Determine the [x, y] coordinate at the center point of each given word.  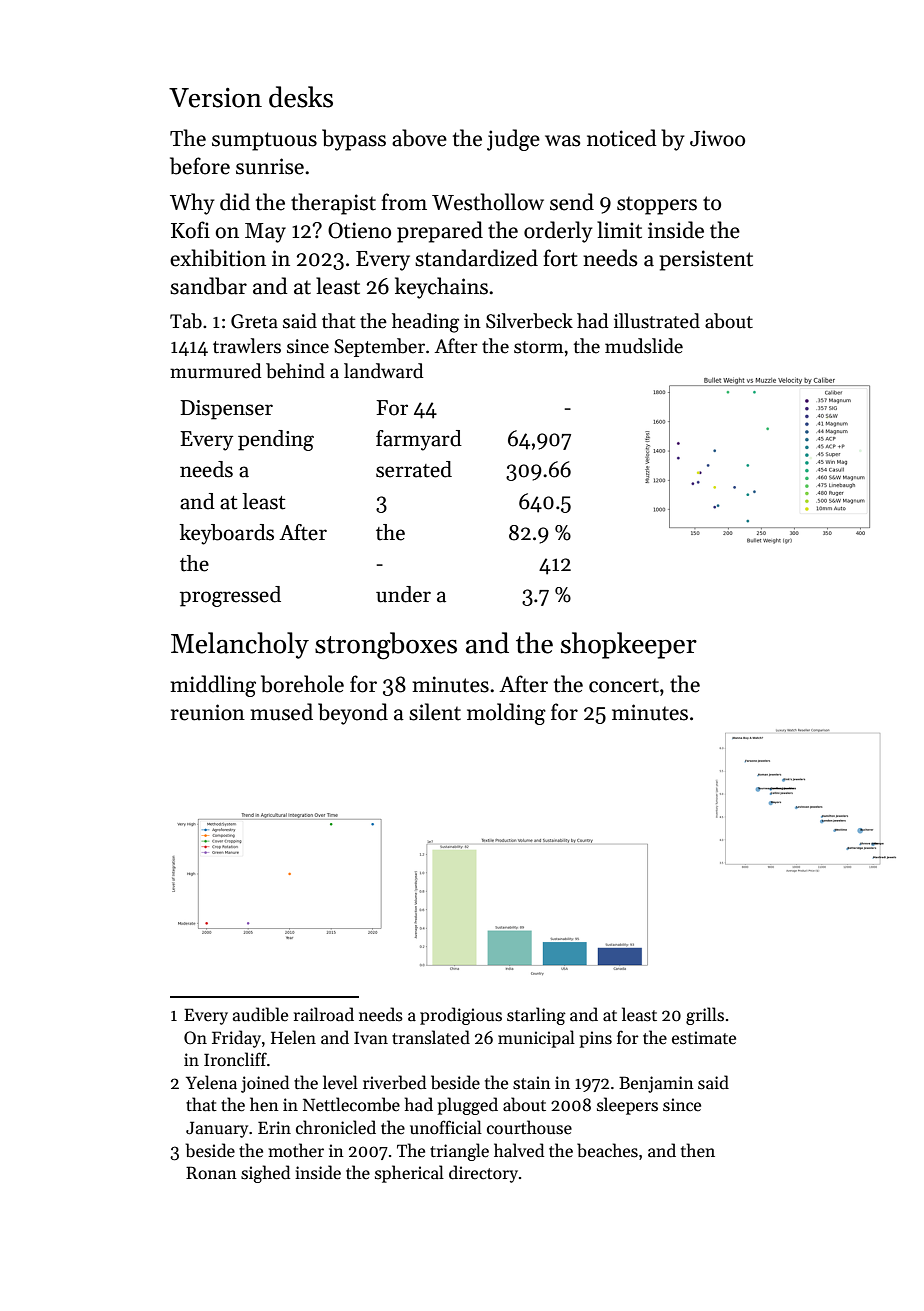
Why [192, 204]
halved [519, 1150]
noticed [622, 138]
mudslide [644, 346]
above [419, 138]
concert [624, 686]
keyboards [227, 534]
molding [506, 714]
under [403, 594]
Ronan [211, 1172]
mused [281, 712]
